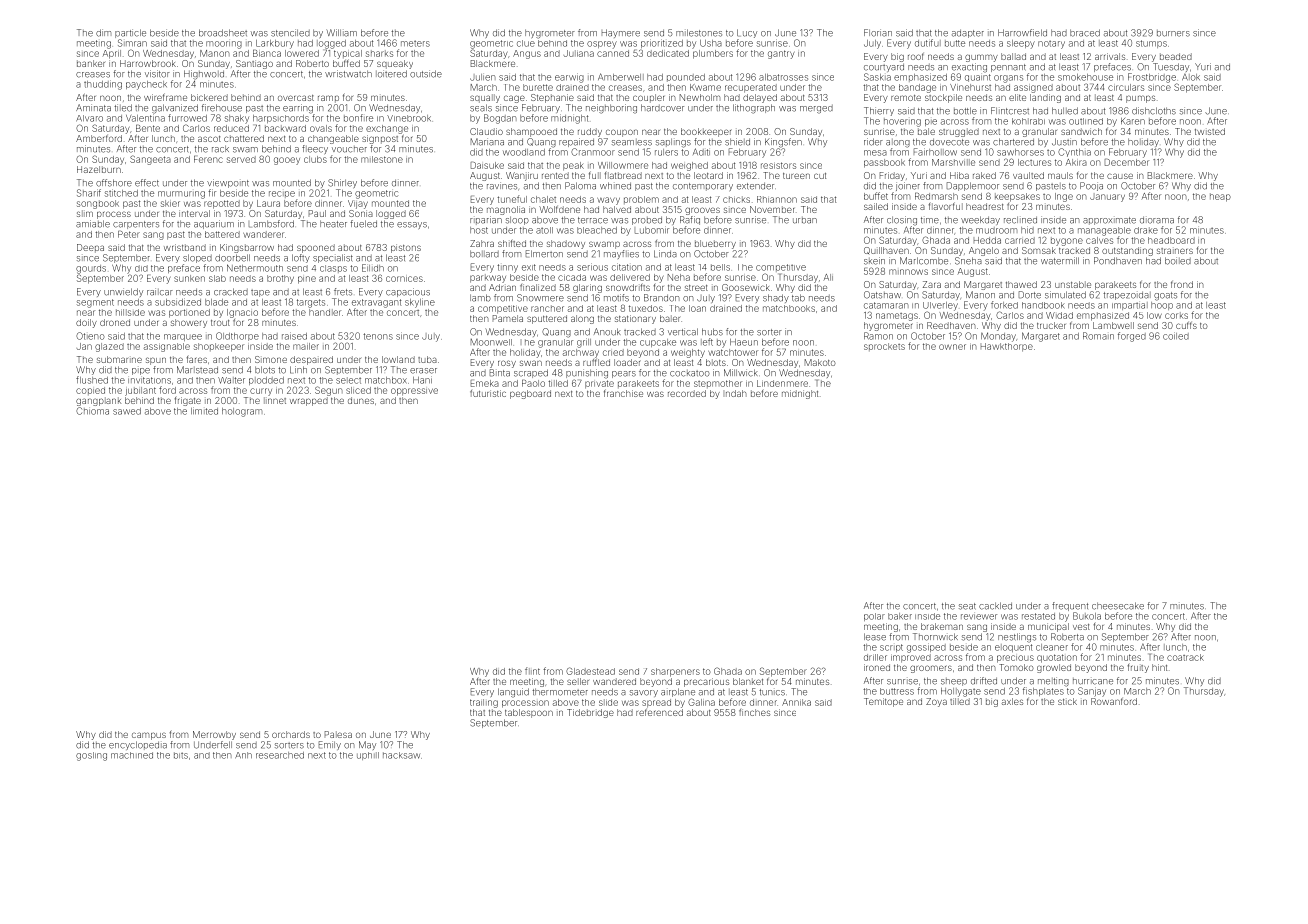  What do you see at coordinates (1159, 667) in the image?
I see `hint` at bounding box center [1159, 667].
